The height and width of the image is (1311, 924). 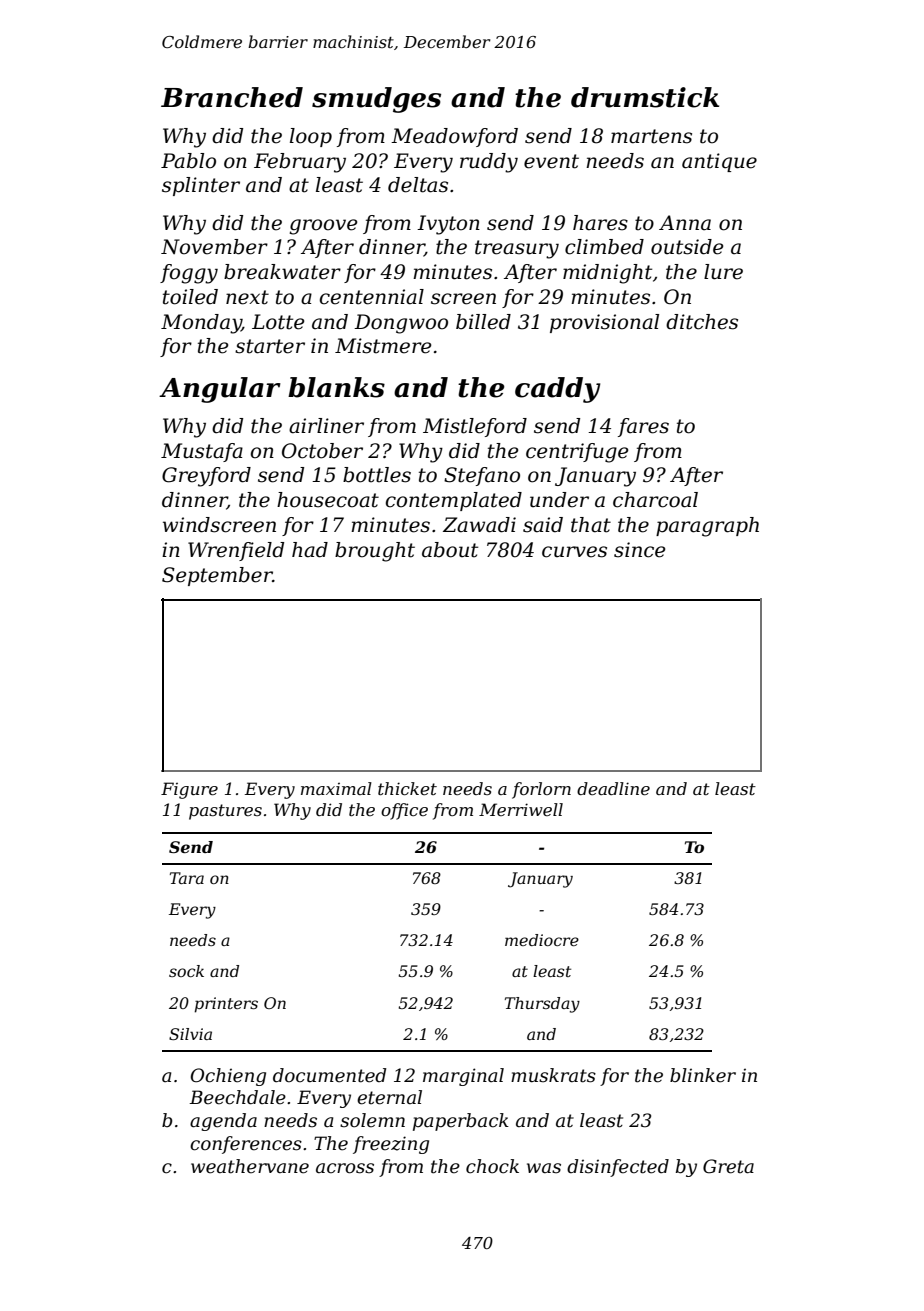 I want to click on martens, so click(x=651, y=136).
